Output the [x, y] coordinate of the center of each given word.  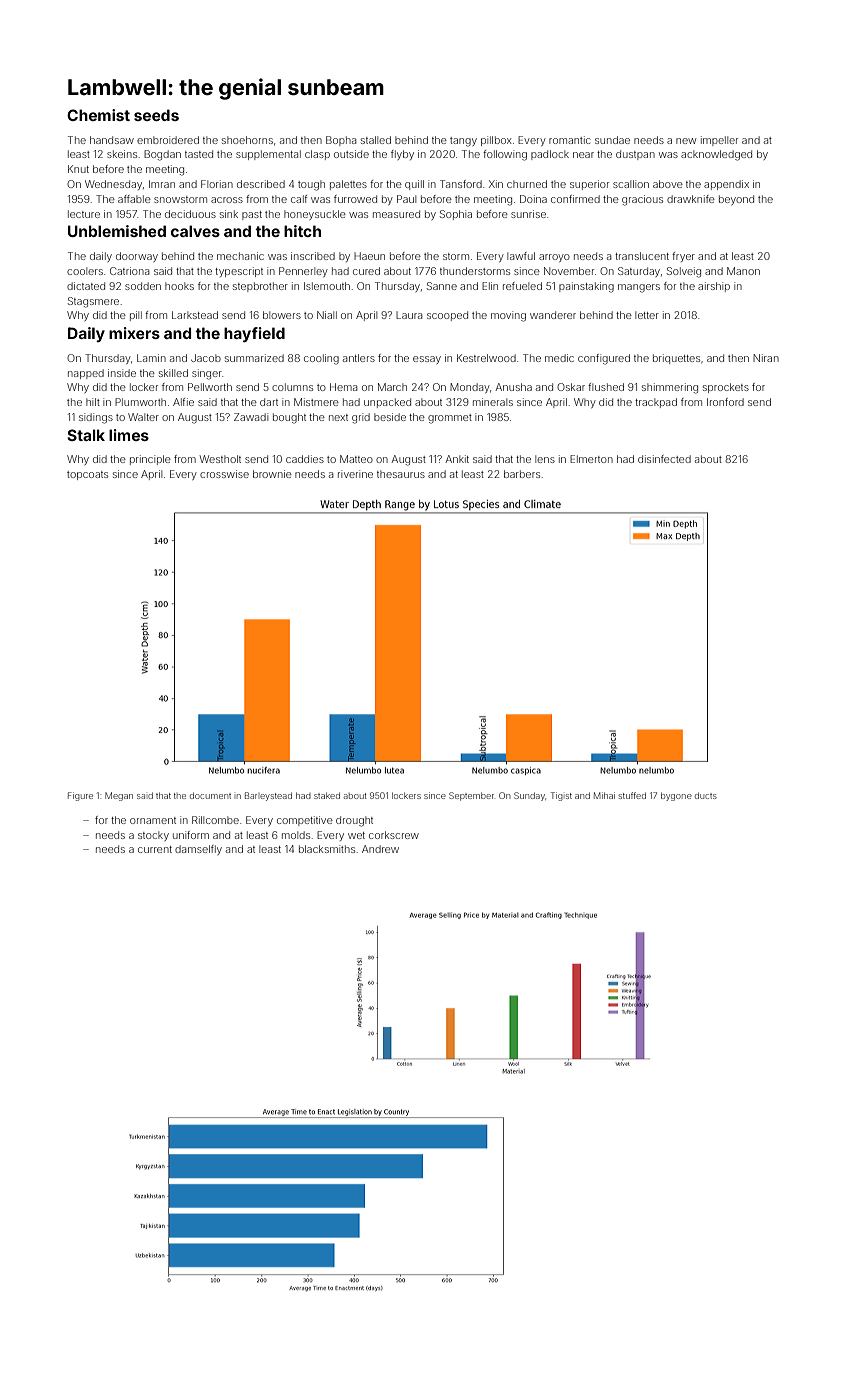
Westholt [220, 459]
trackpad [656, 403]
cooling [321, 359]
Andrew [380, 849]
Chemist [98, 115]
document [210, 796]
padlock [550, 155]
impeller [719, 141]
